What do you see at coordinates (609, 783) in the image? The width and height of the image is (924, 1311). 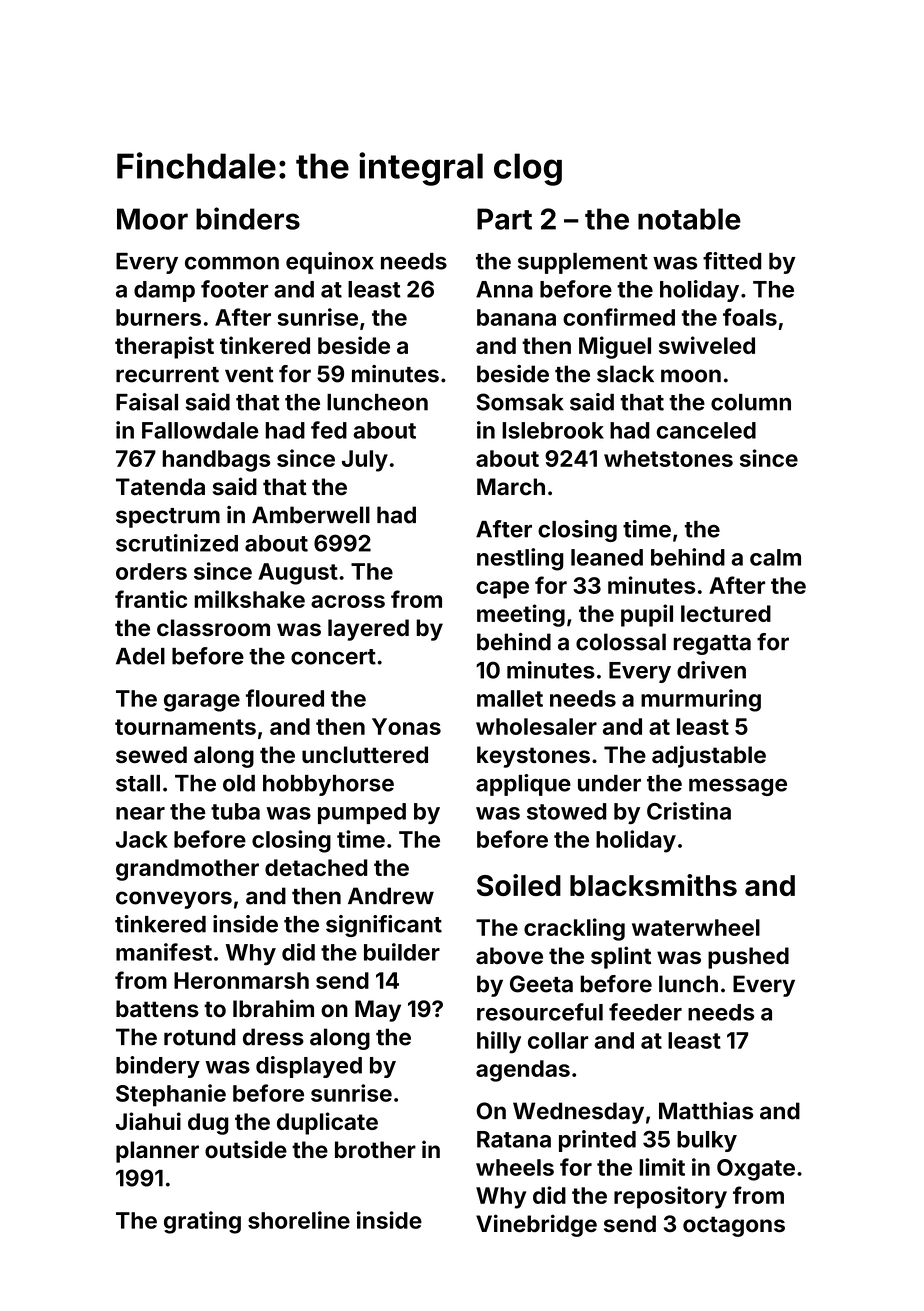 I see `under` at bounding box center [609, 783].
